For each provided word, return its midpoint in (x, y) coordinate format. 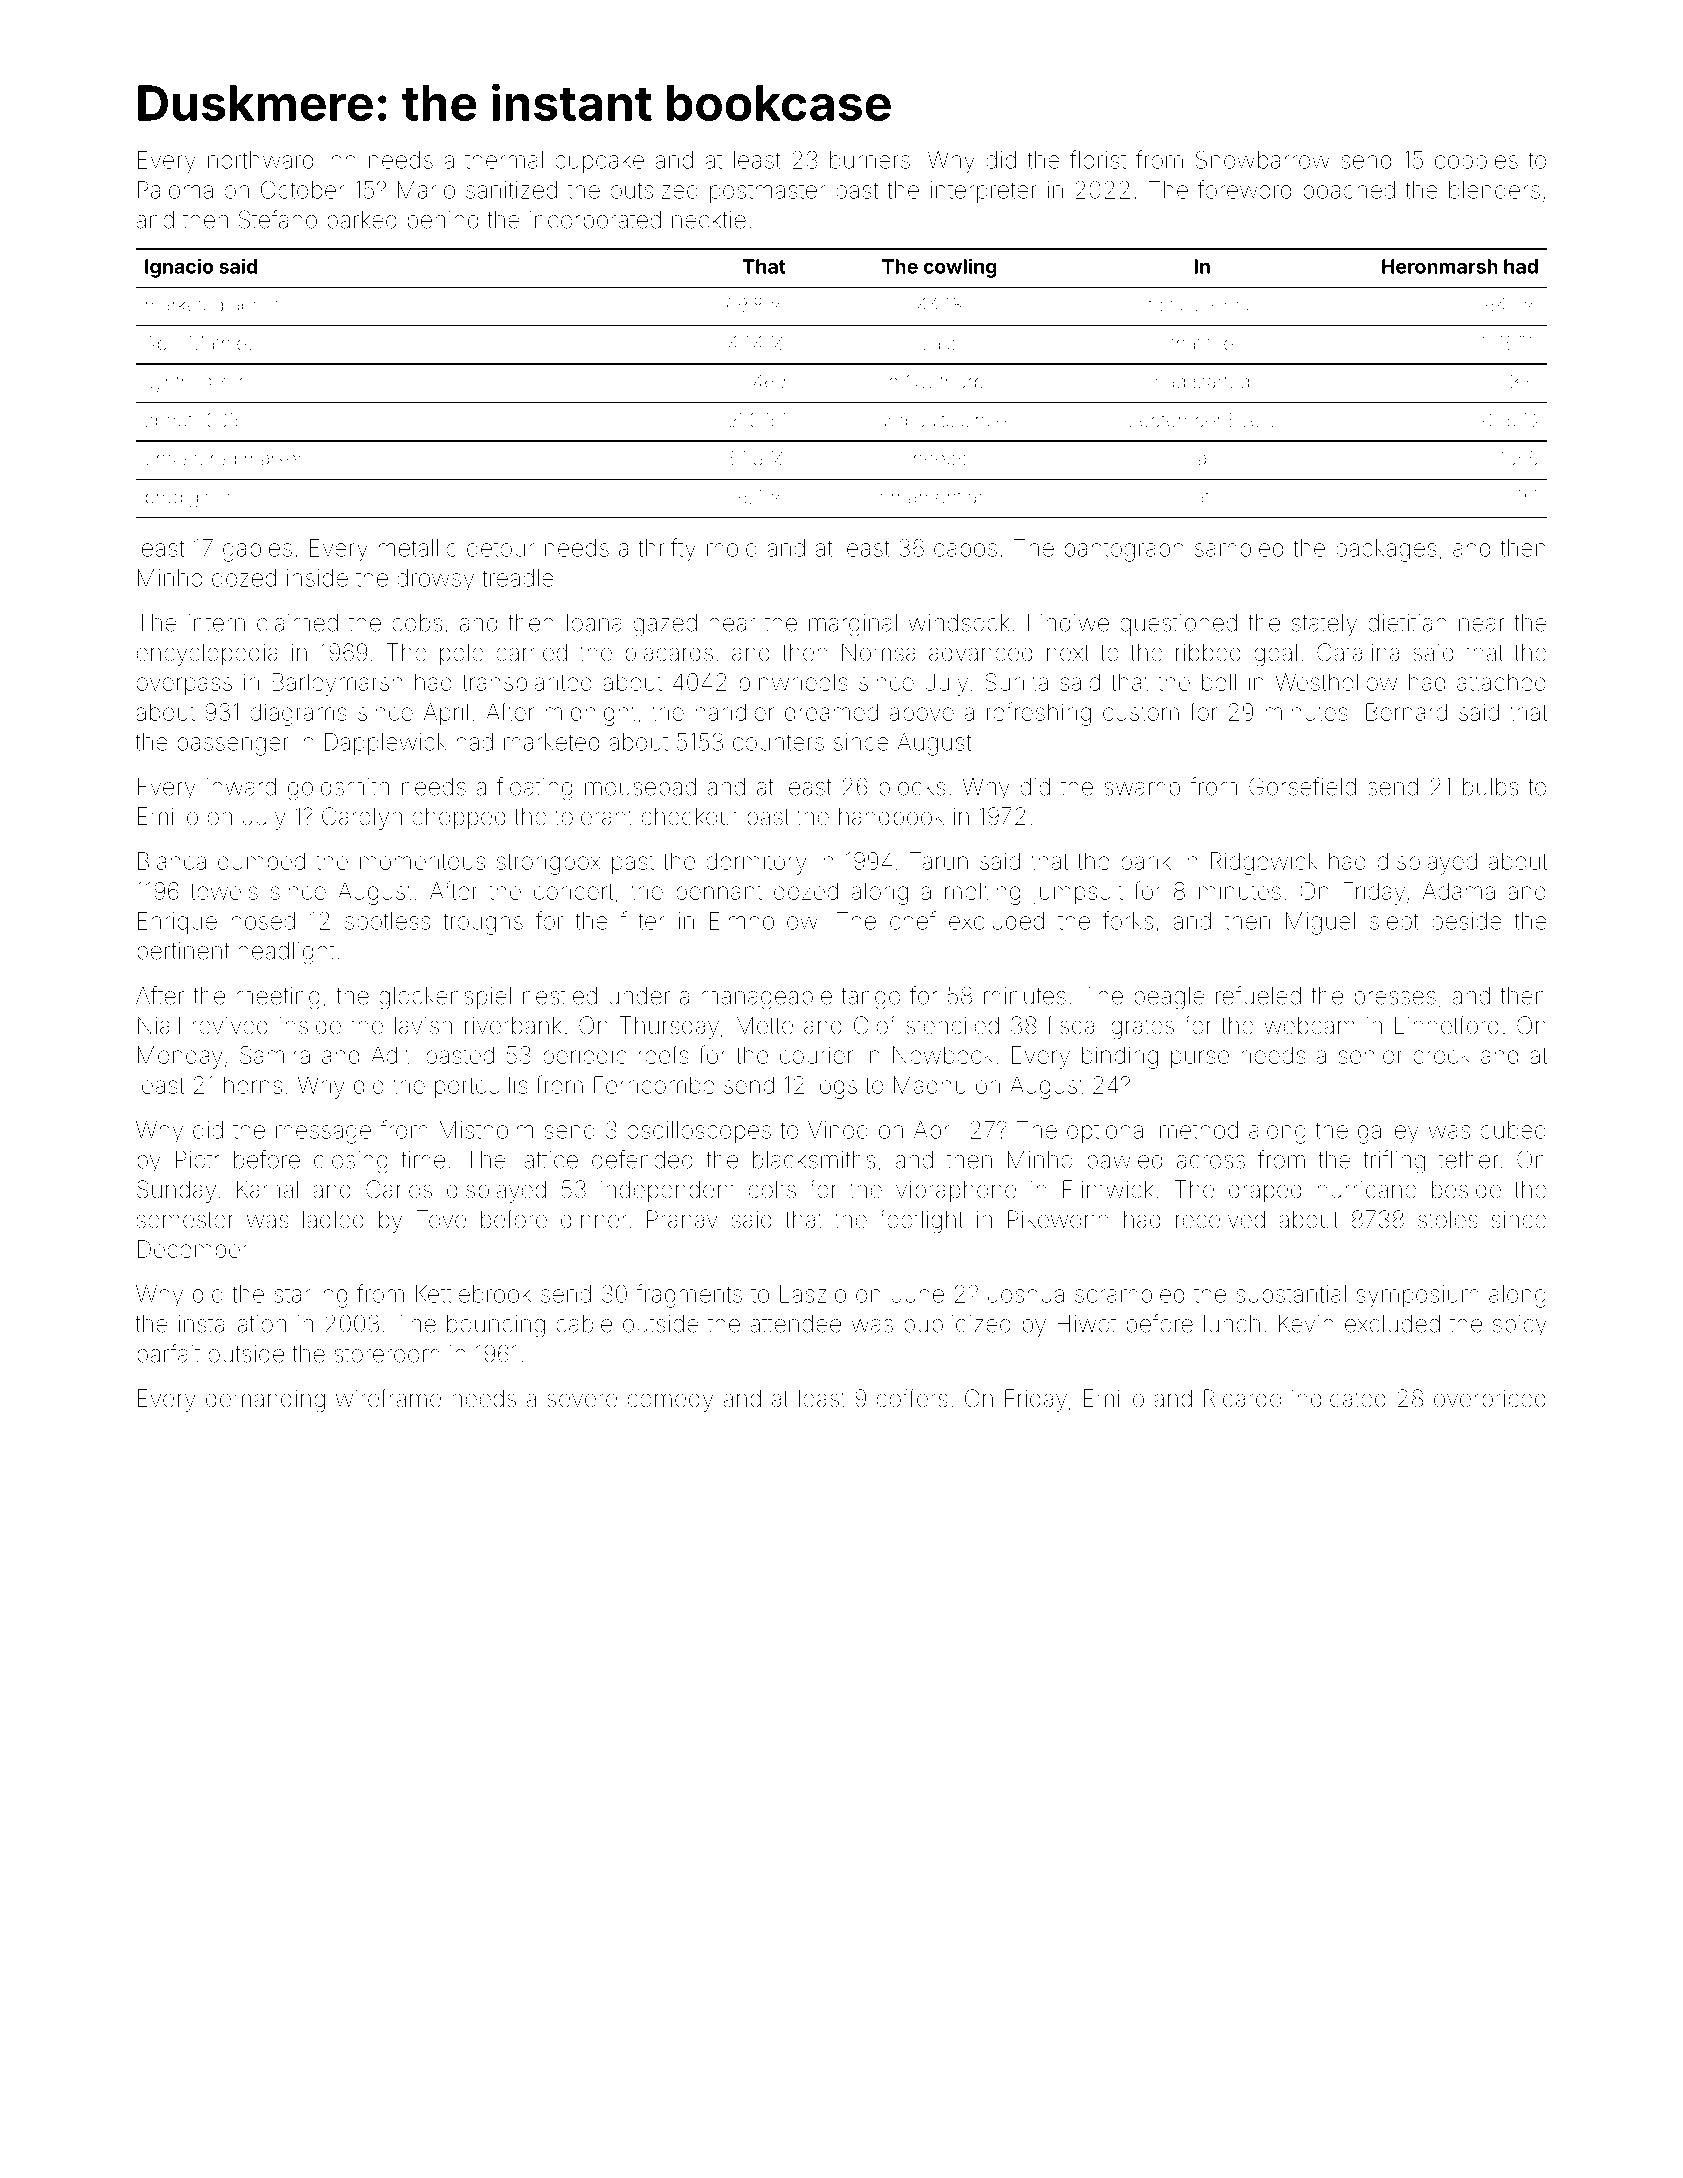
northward (260, 160)
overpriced (1490, 1401)
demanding (265, 1401)
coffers (912, 1398)
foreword (1244, 189)
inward (241, 787)
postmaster (767, 192)
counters (778, 742)
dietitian (1407, 623)
